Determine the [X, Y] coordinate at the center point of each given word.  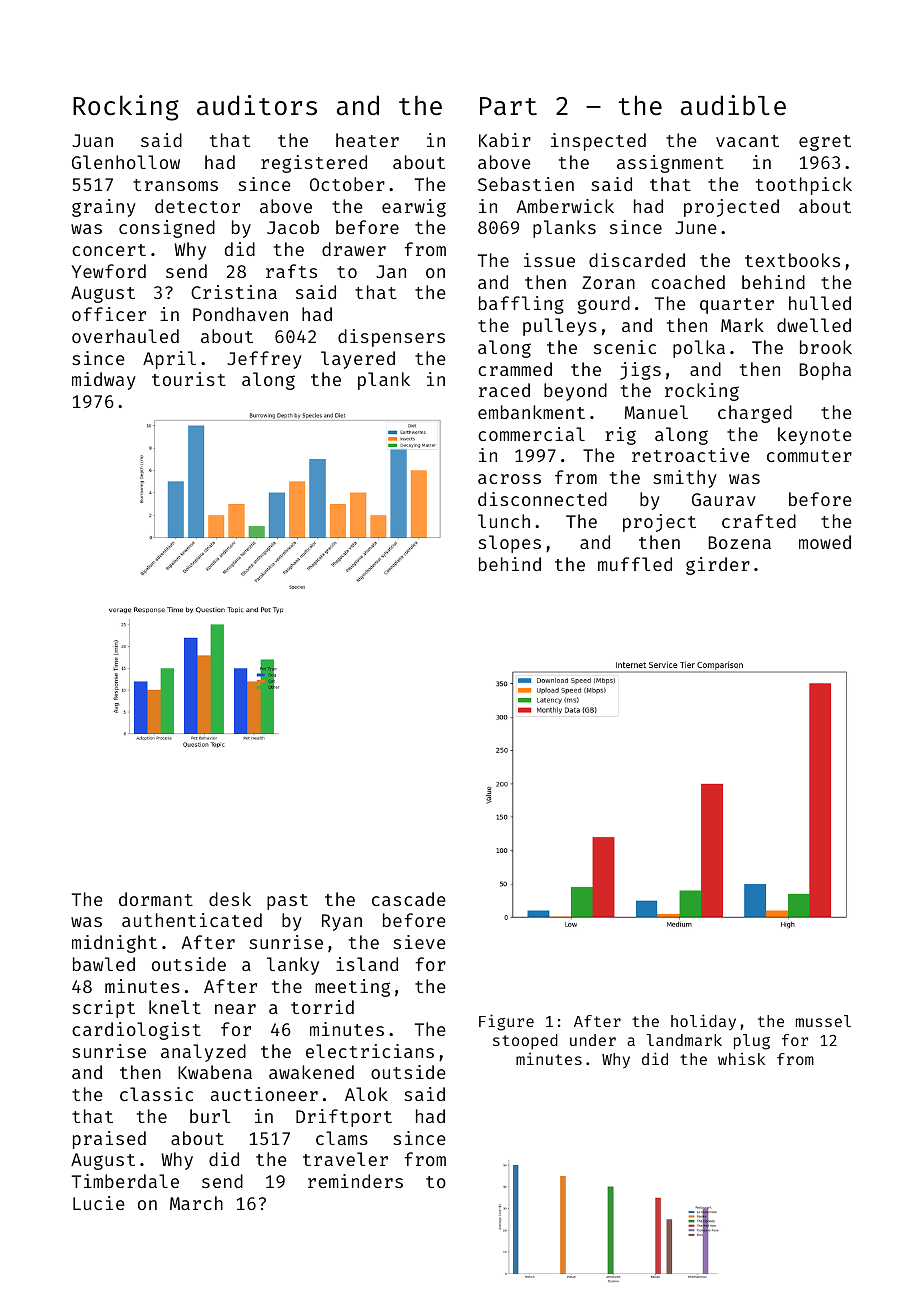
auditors [257, 105]
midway [104, 381]
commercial [531, 434]
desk [230, 899]
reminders [355, 1181]
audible [733, 105]
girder [718, 566]
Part [508, 106]
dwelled [814, 325]
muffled [635, 564]
